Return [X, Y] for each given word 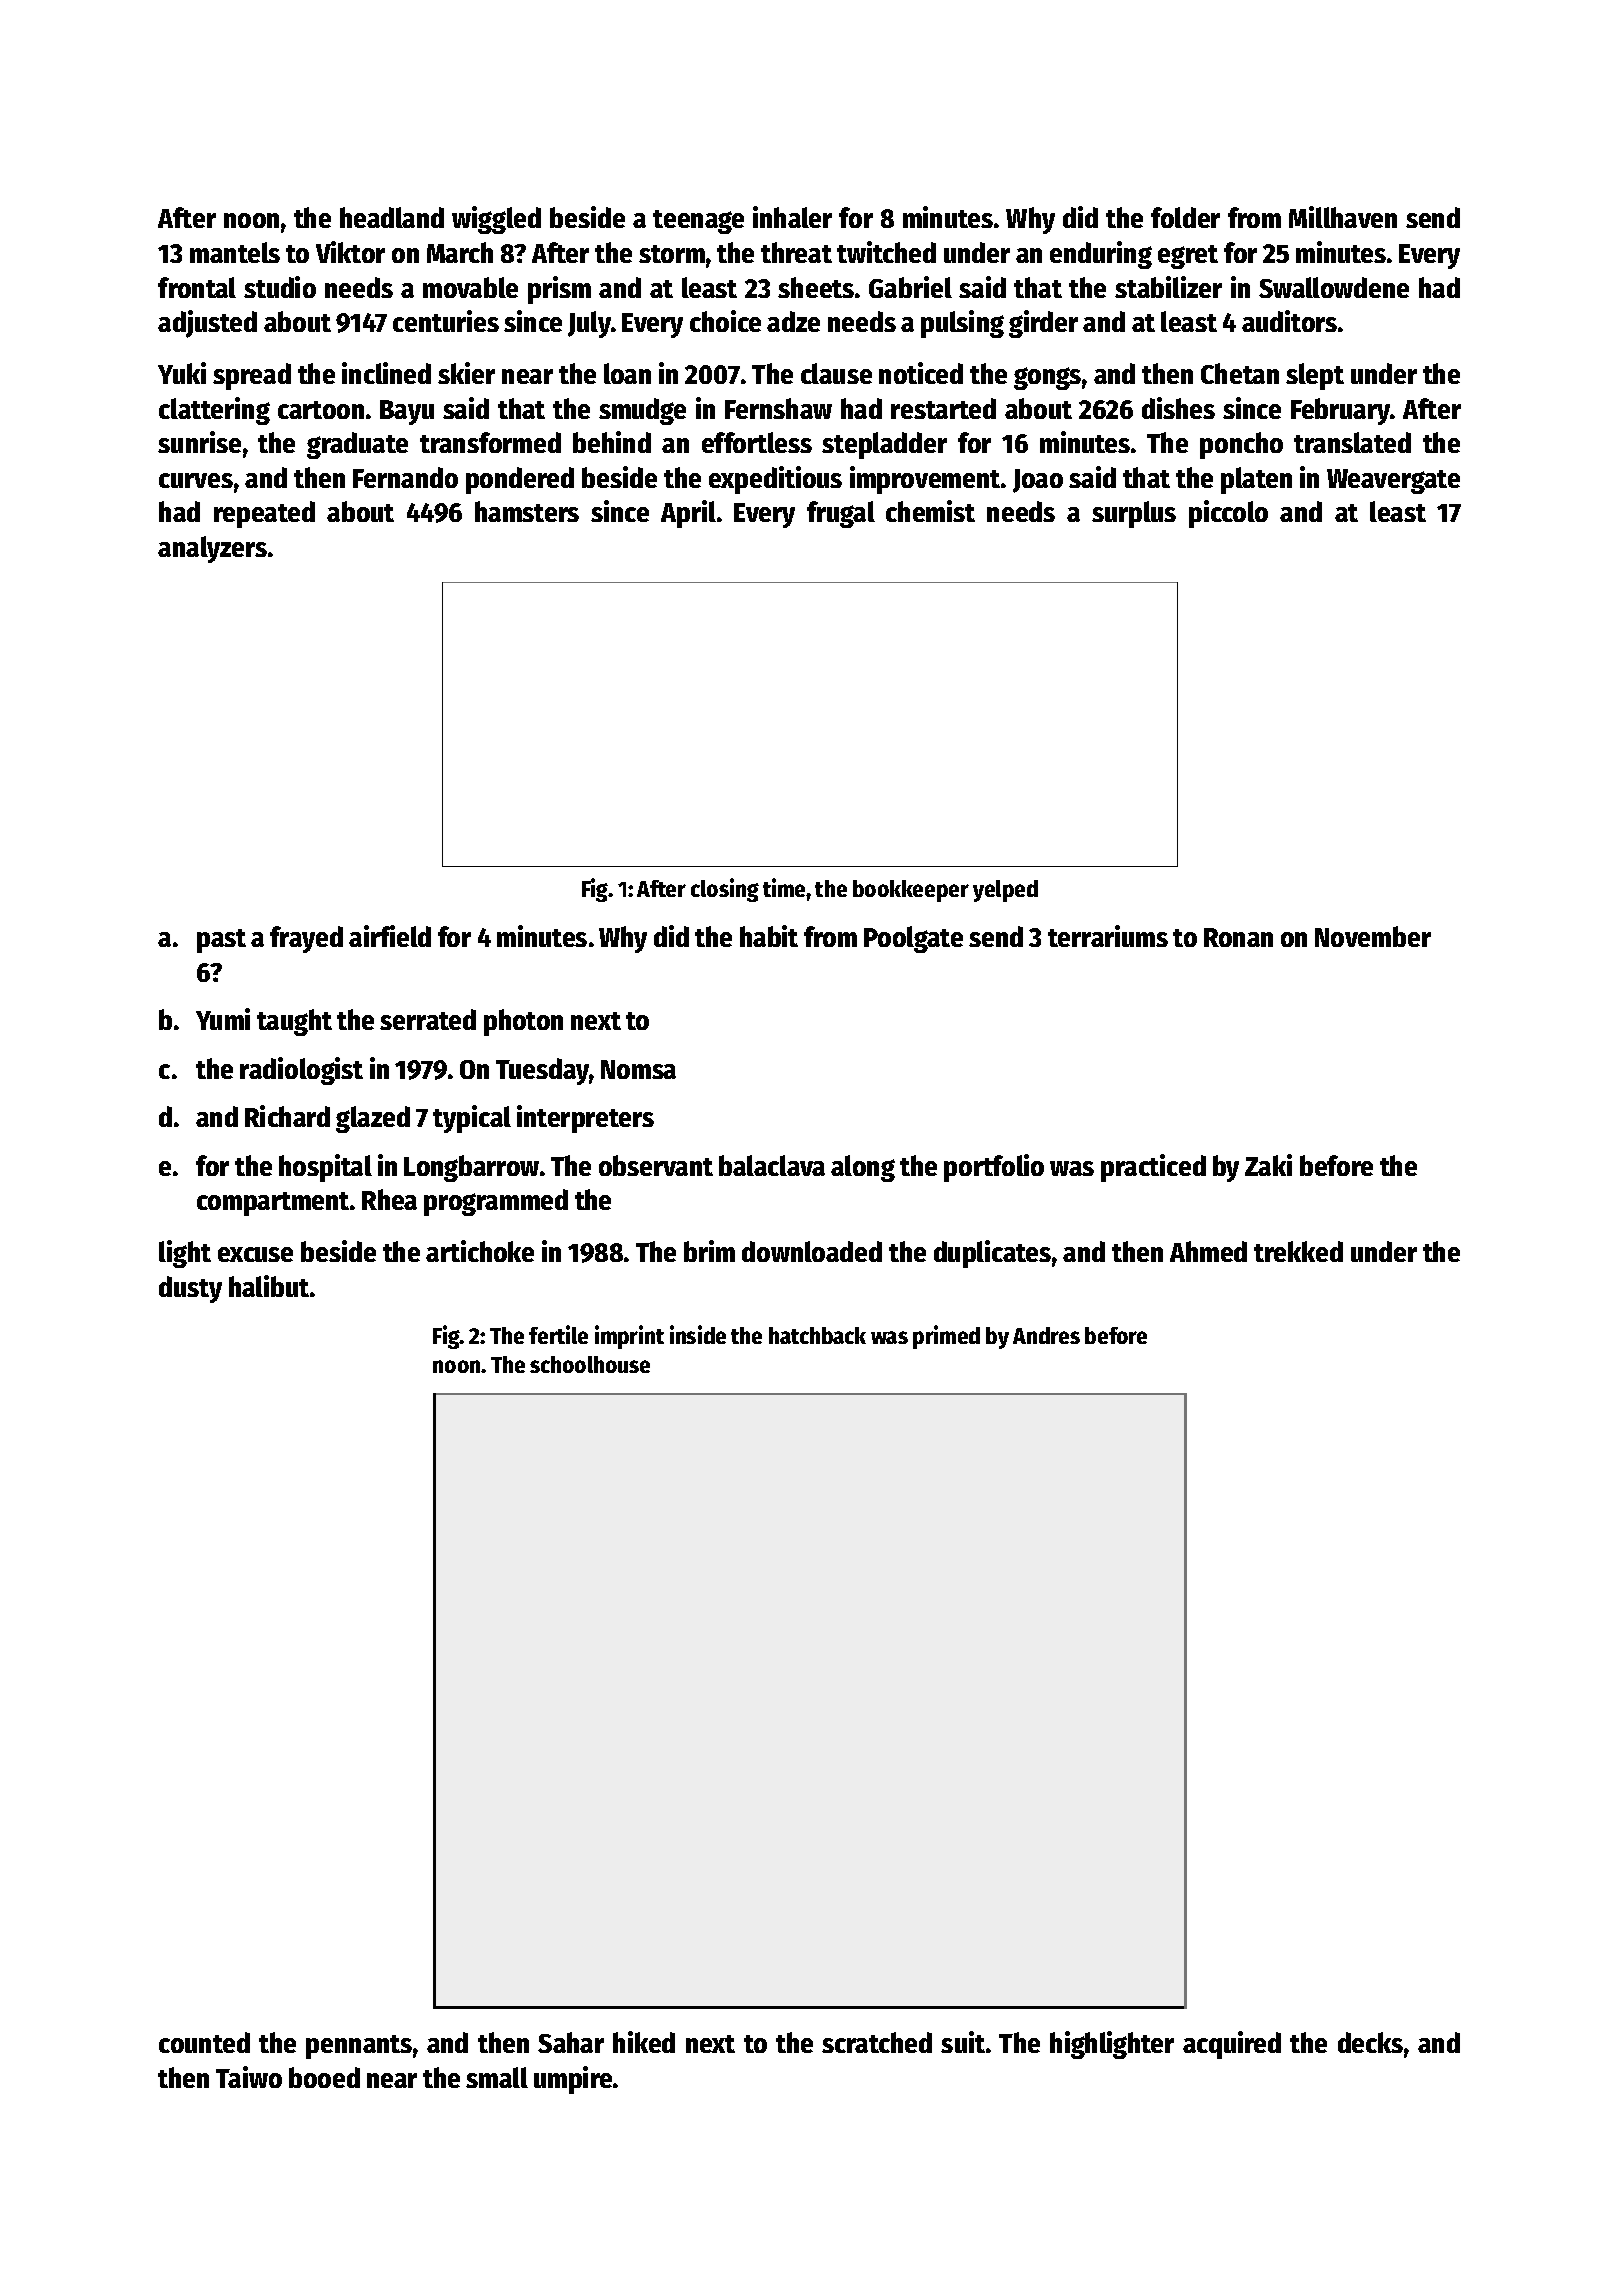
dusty [190, 1289]
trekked [1298, 1251]
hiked [644, 2042]
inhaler [792, 217]
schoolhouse [590, 1364]
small [497, 2077]
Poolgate [913, 939]
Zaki [1268, 1165]
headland [392, 217]
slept [1315, 376]
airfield [390, 936]
